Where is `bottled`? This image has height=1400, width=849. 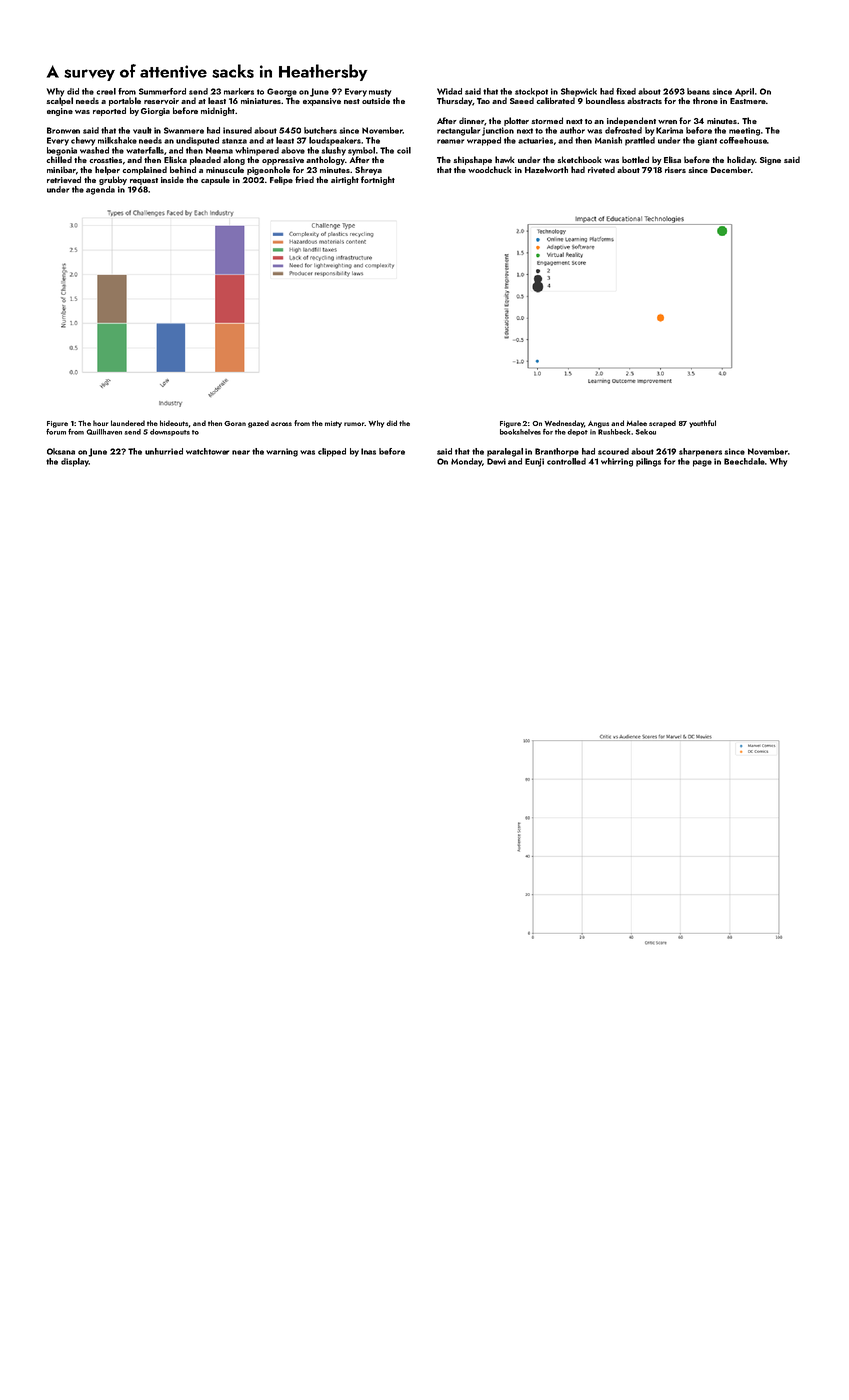
bottled is located at coordinates (635, 159).
